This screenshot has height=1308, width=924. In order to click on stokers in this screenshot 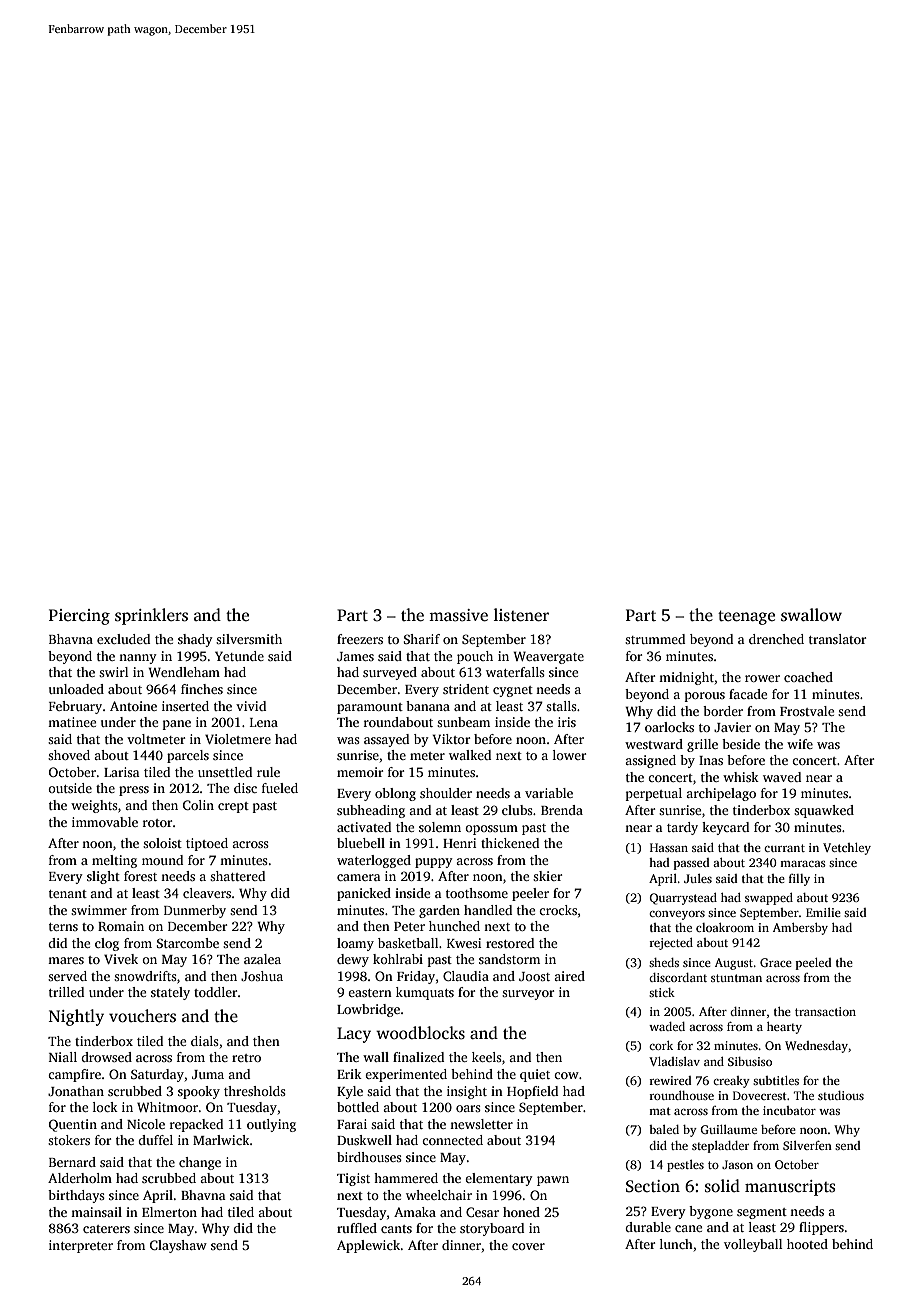, I will do `click(69, 1140)`.
